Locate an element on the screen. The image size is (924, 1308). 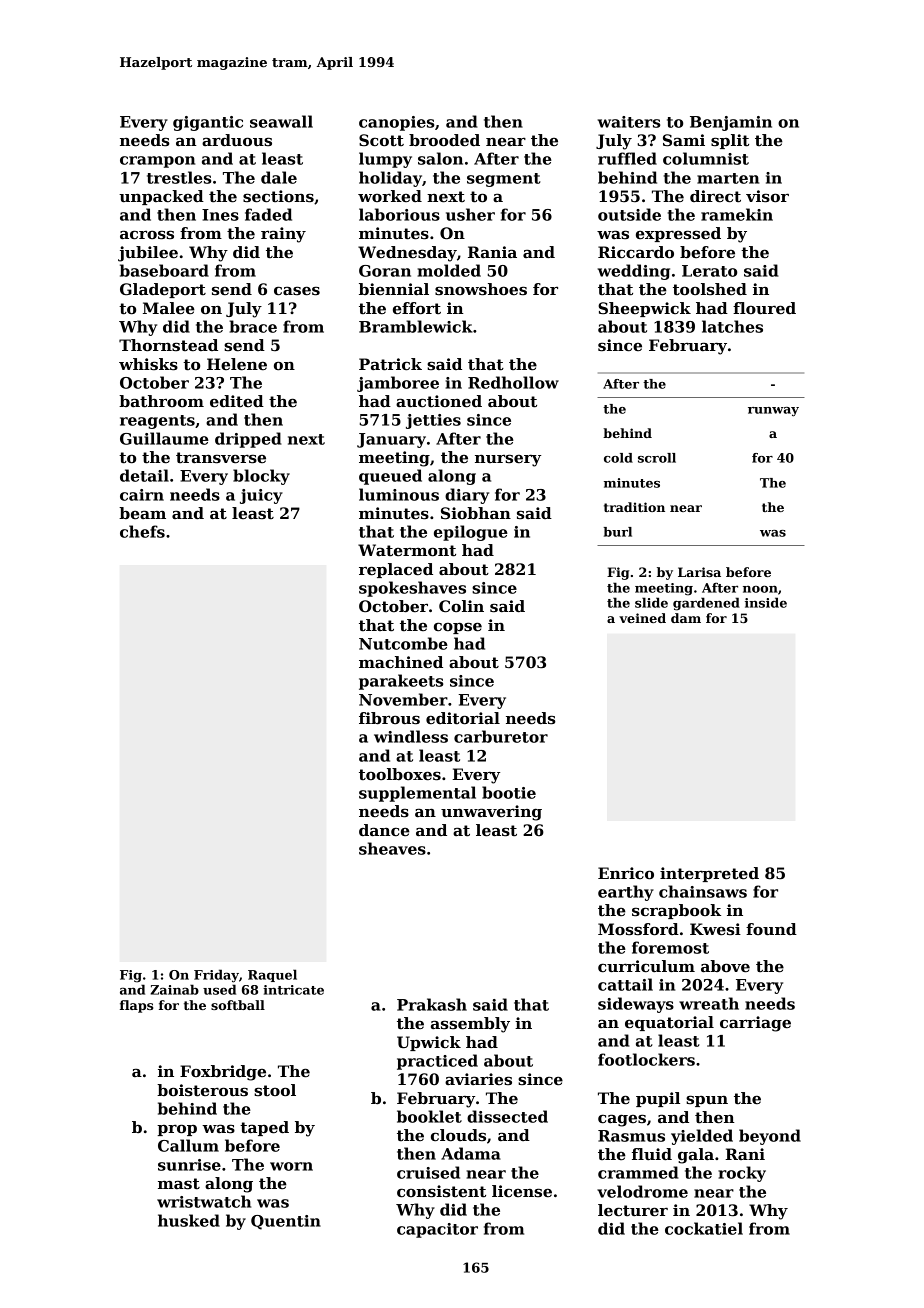
dance is located at coordinates (384, 830).
